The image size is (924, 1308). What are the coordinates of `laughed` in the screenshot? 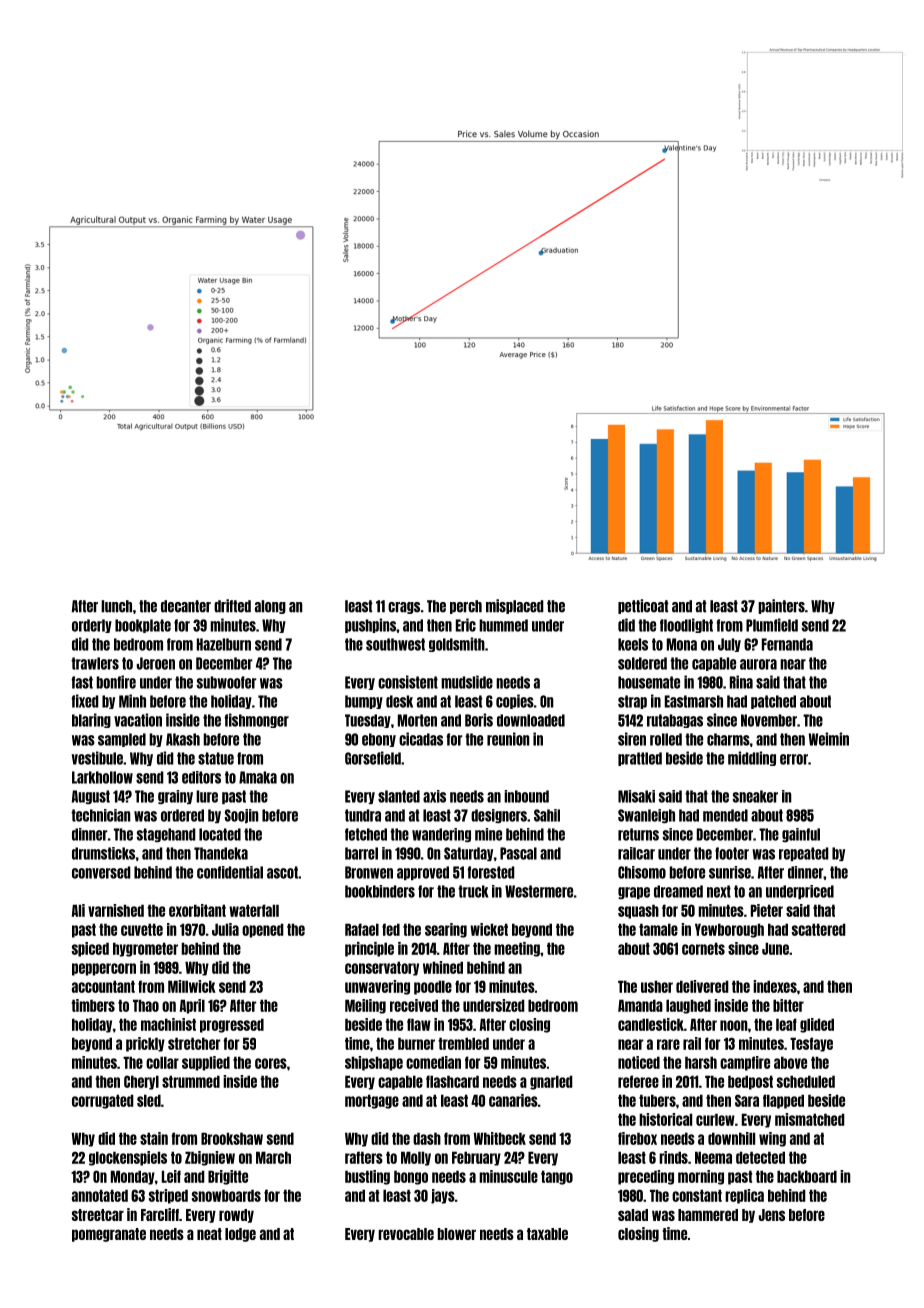 It's located at (688, 1006).
